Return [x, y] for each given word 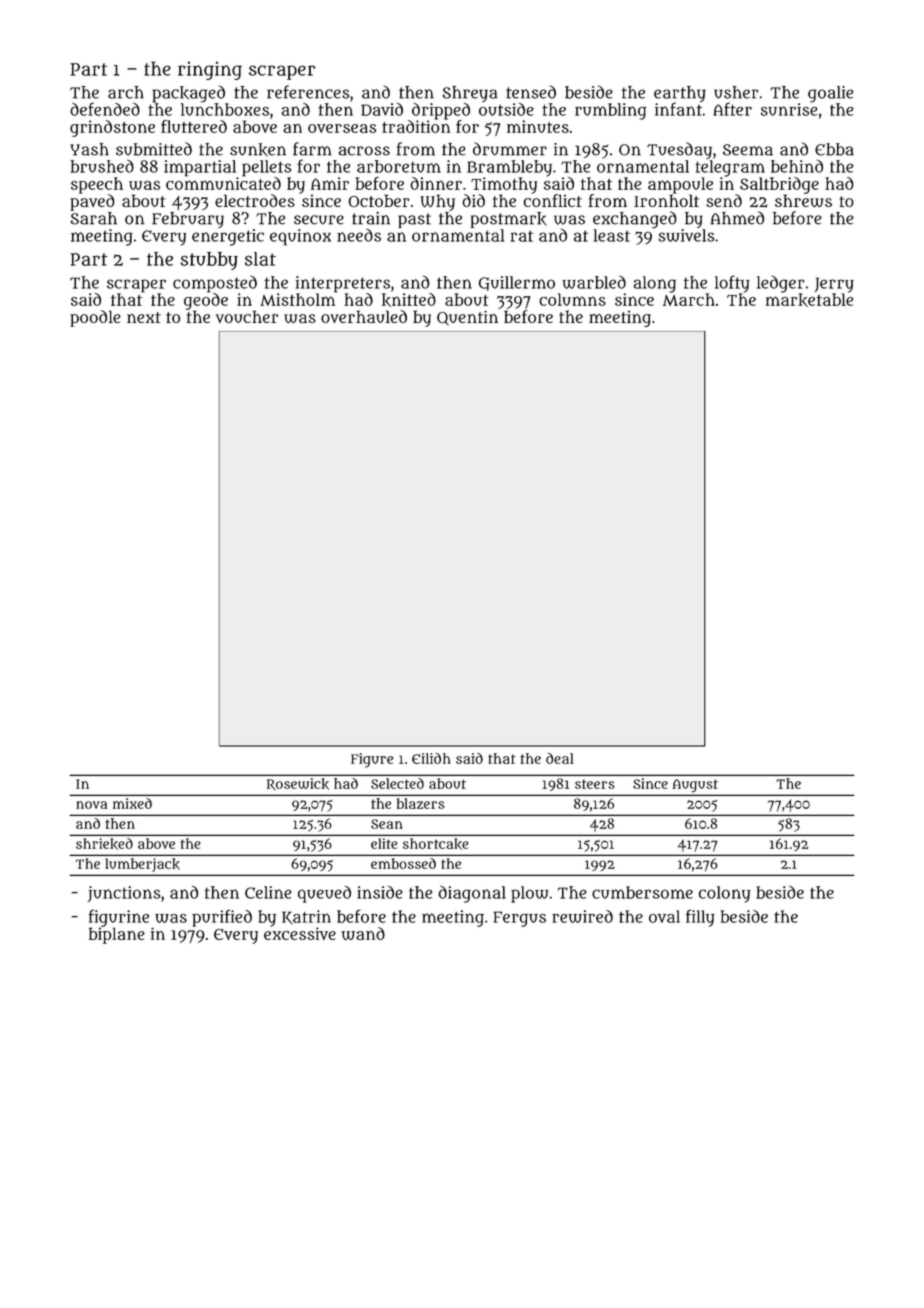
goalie [831, 94]
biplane [117, 935]
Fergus [519, 919]
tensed [531, 92]
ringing [210, 71]
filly [700, 918]
